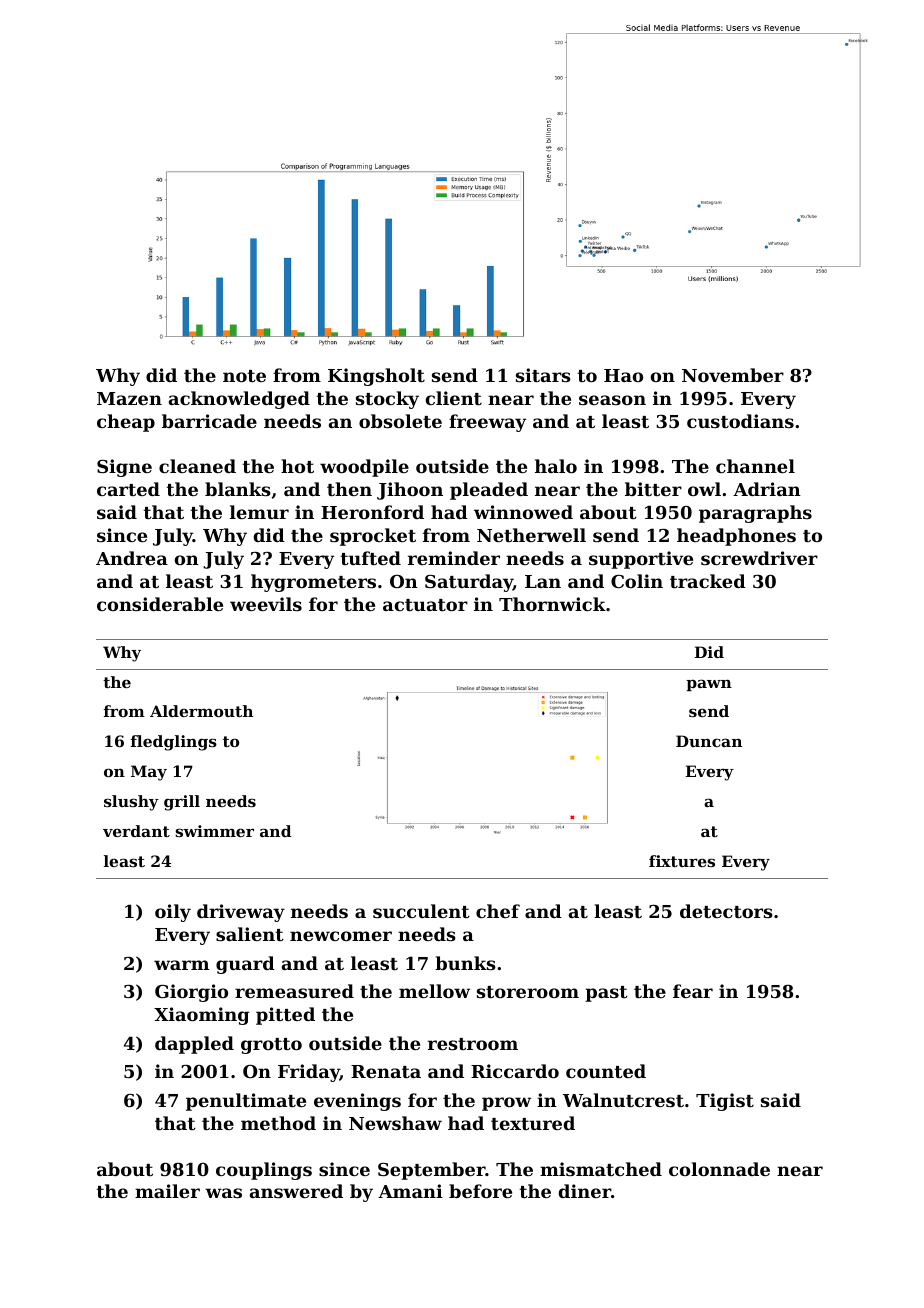 The width and height of the image is (924, 1308). I want to click on actuator, so click(425, 605).
